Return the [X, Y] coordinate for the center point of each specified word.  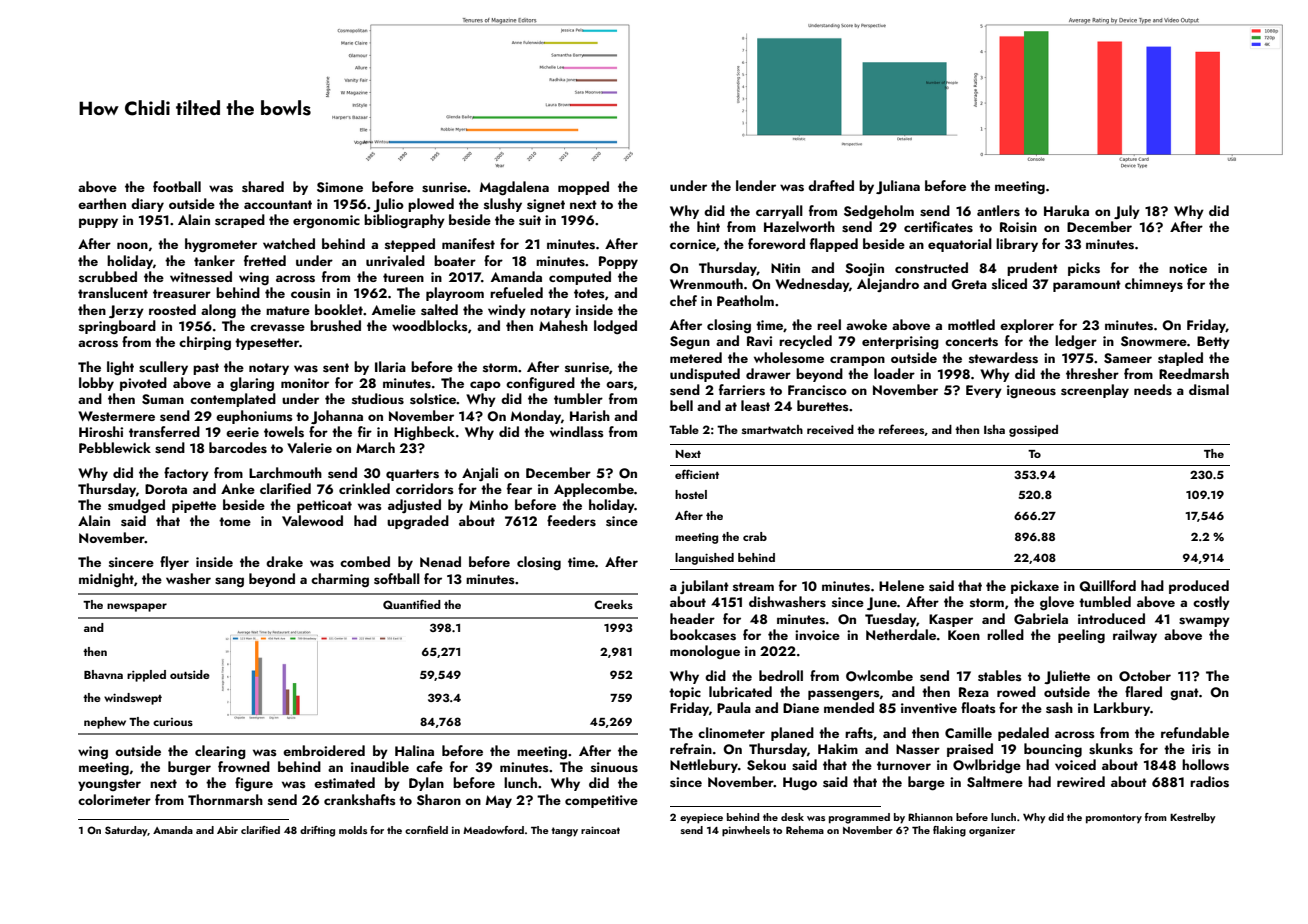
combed [365, 561]
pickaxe [1035, 587]
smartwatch [772, 429]
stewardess [1003, 358]
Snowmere [1154, 341]
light [120, 368]
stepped [410, 245]
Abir [227, 830]
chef [683, 300]
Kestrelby [1193, 818]
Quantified [412, 604]
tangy [564, 832]
